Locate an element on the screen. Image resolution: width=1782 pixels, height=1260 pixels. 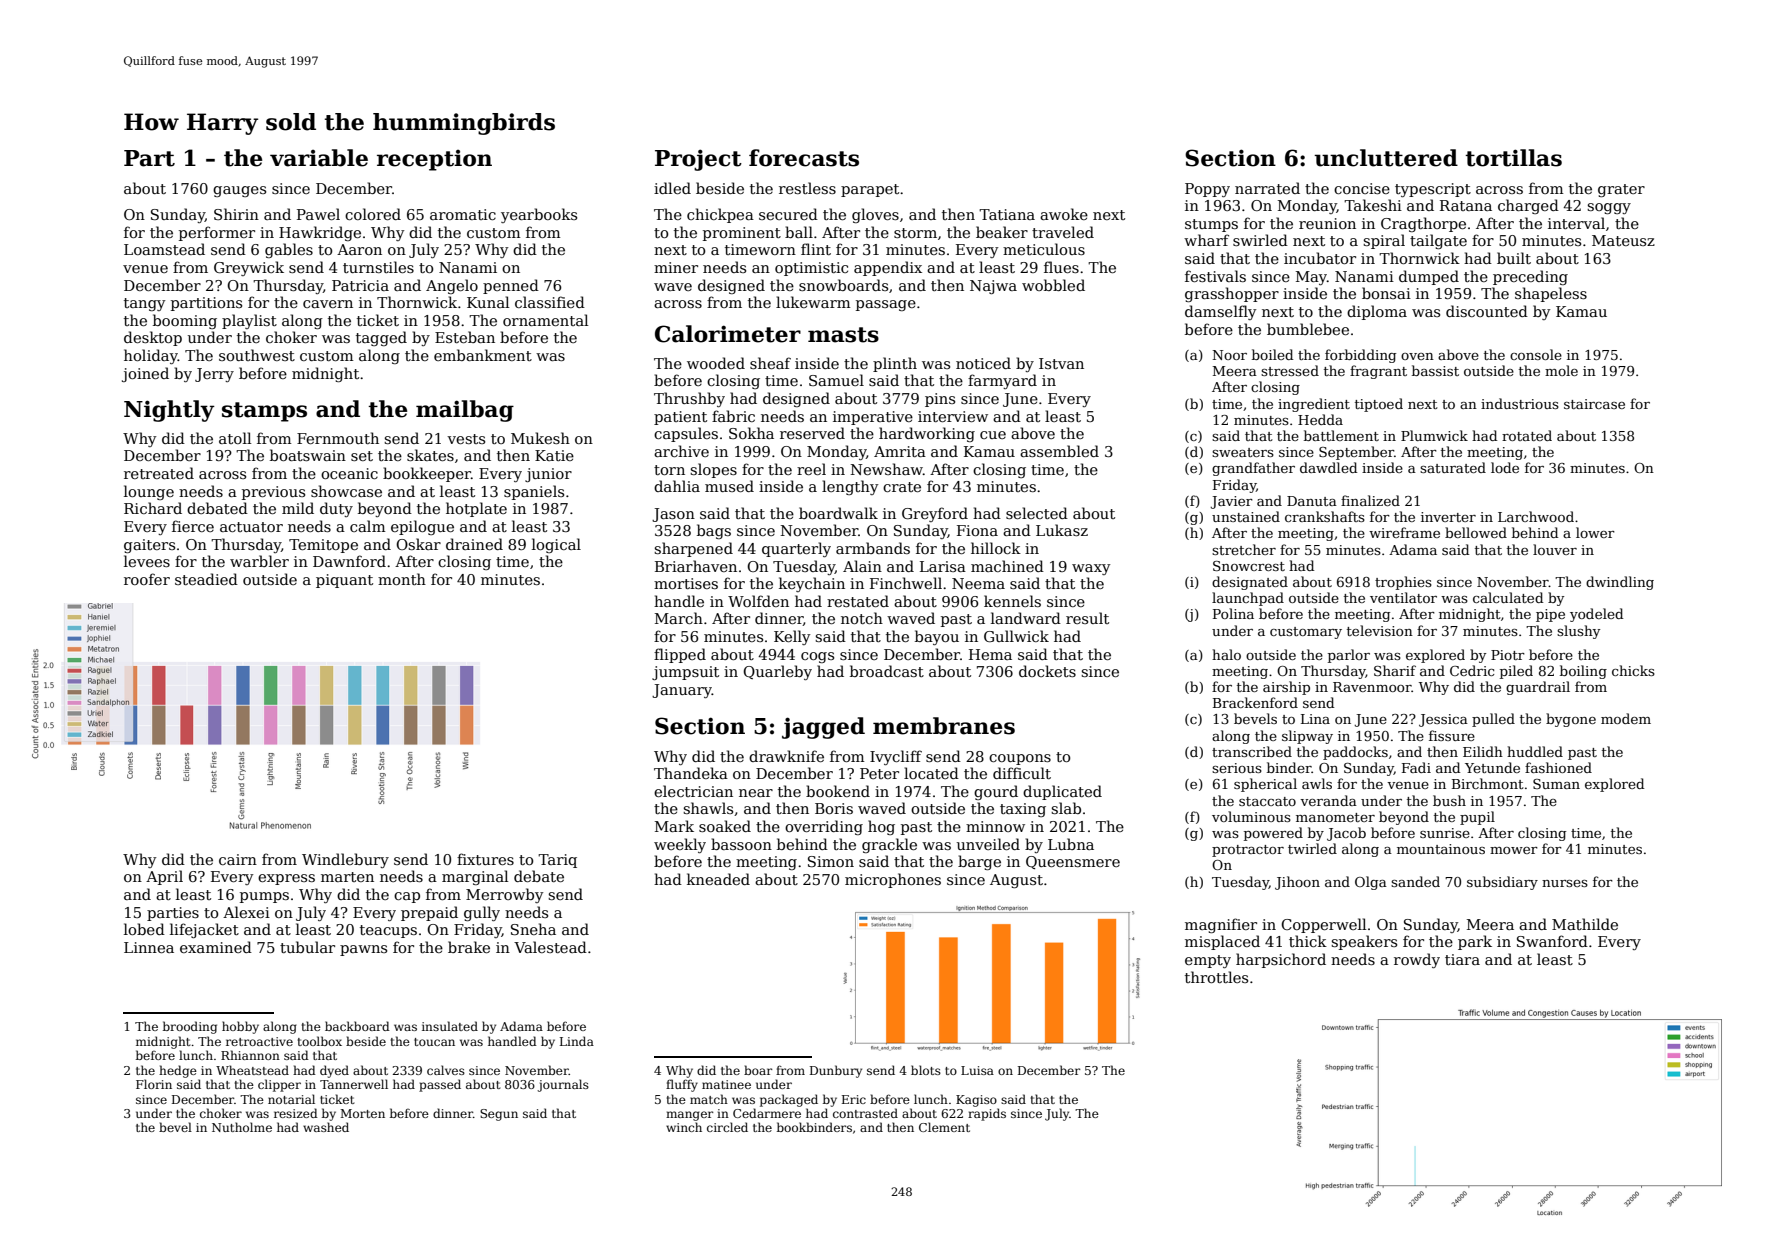
jumpsuit is located at coordinates (685, 673).
